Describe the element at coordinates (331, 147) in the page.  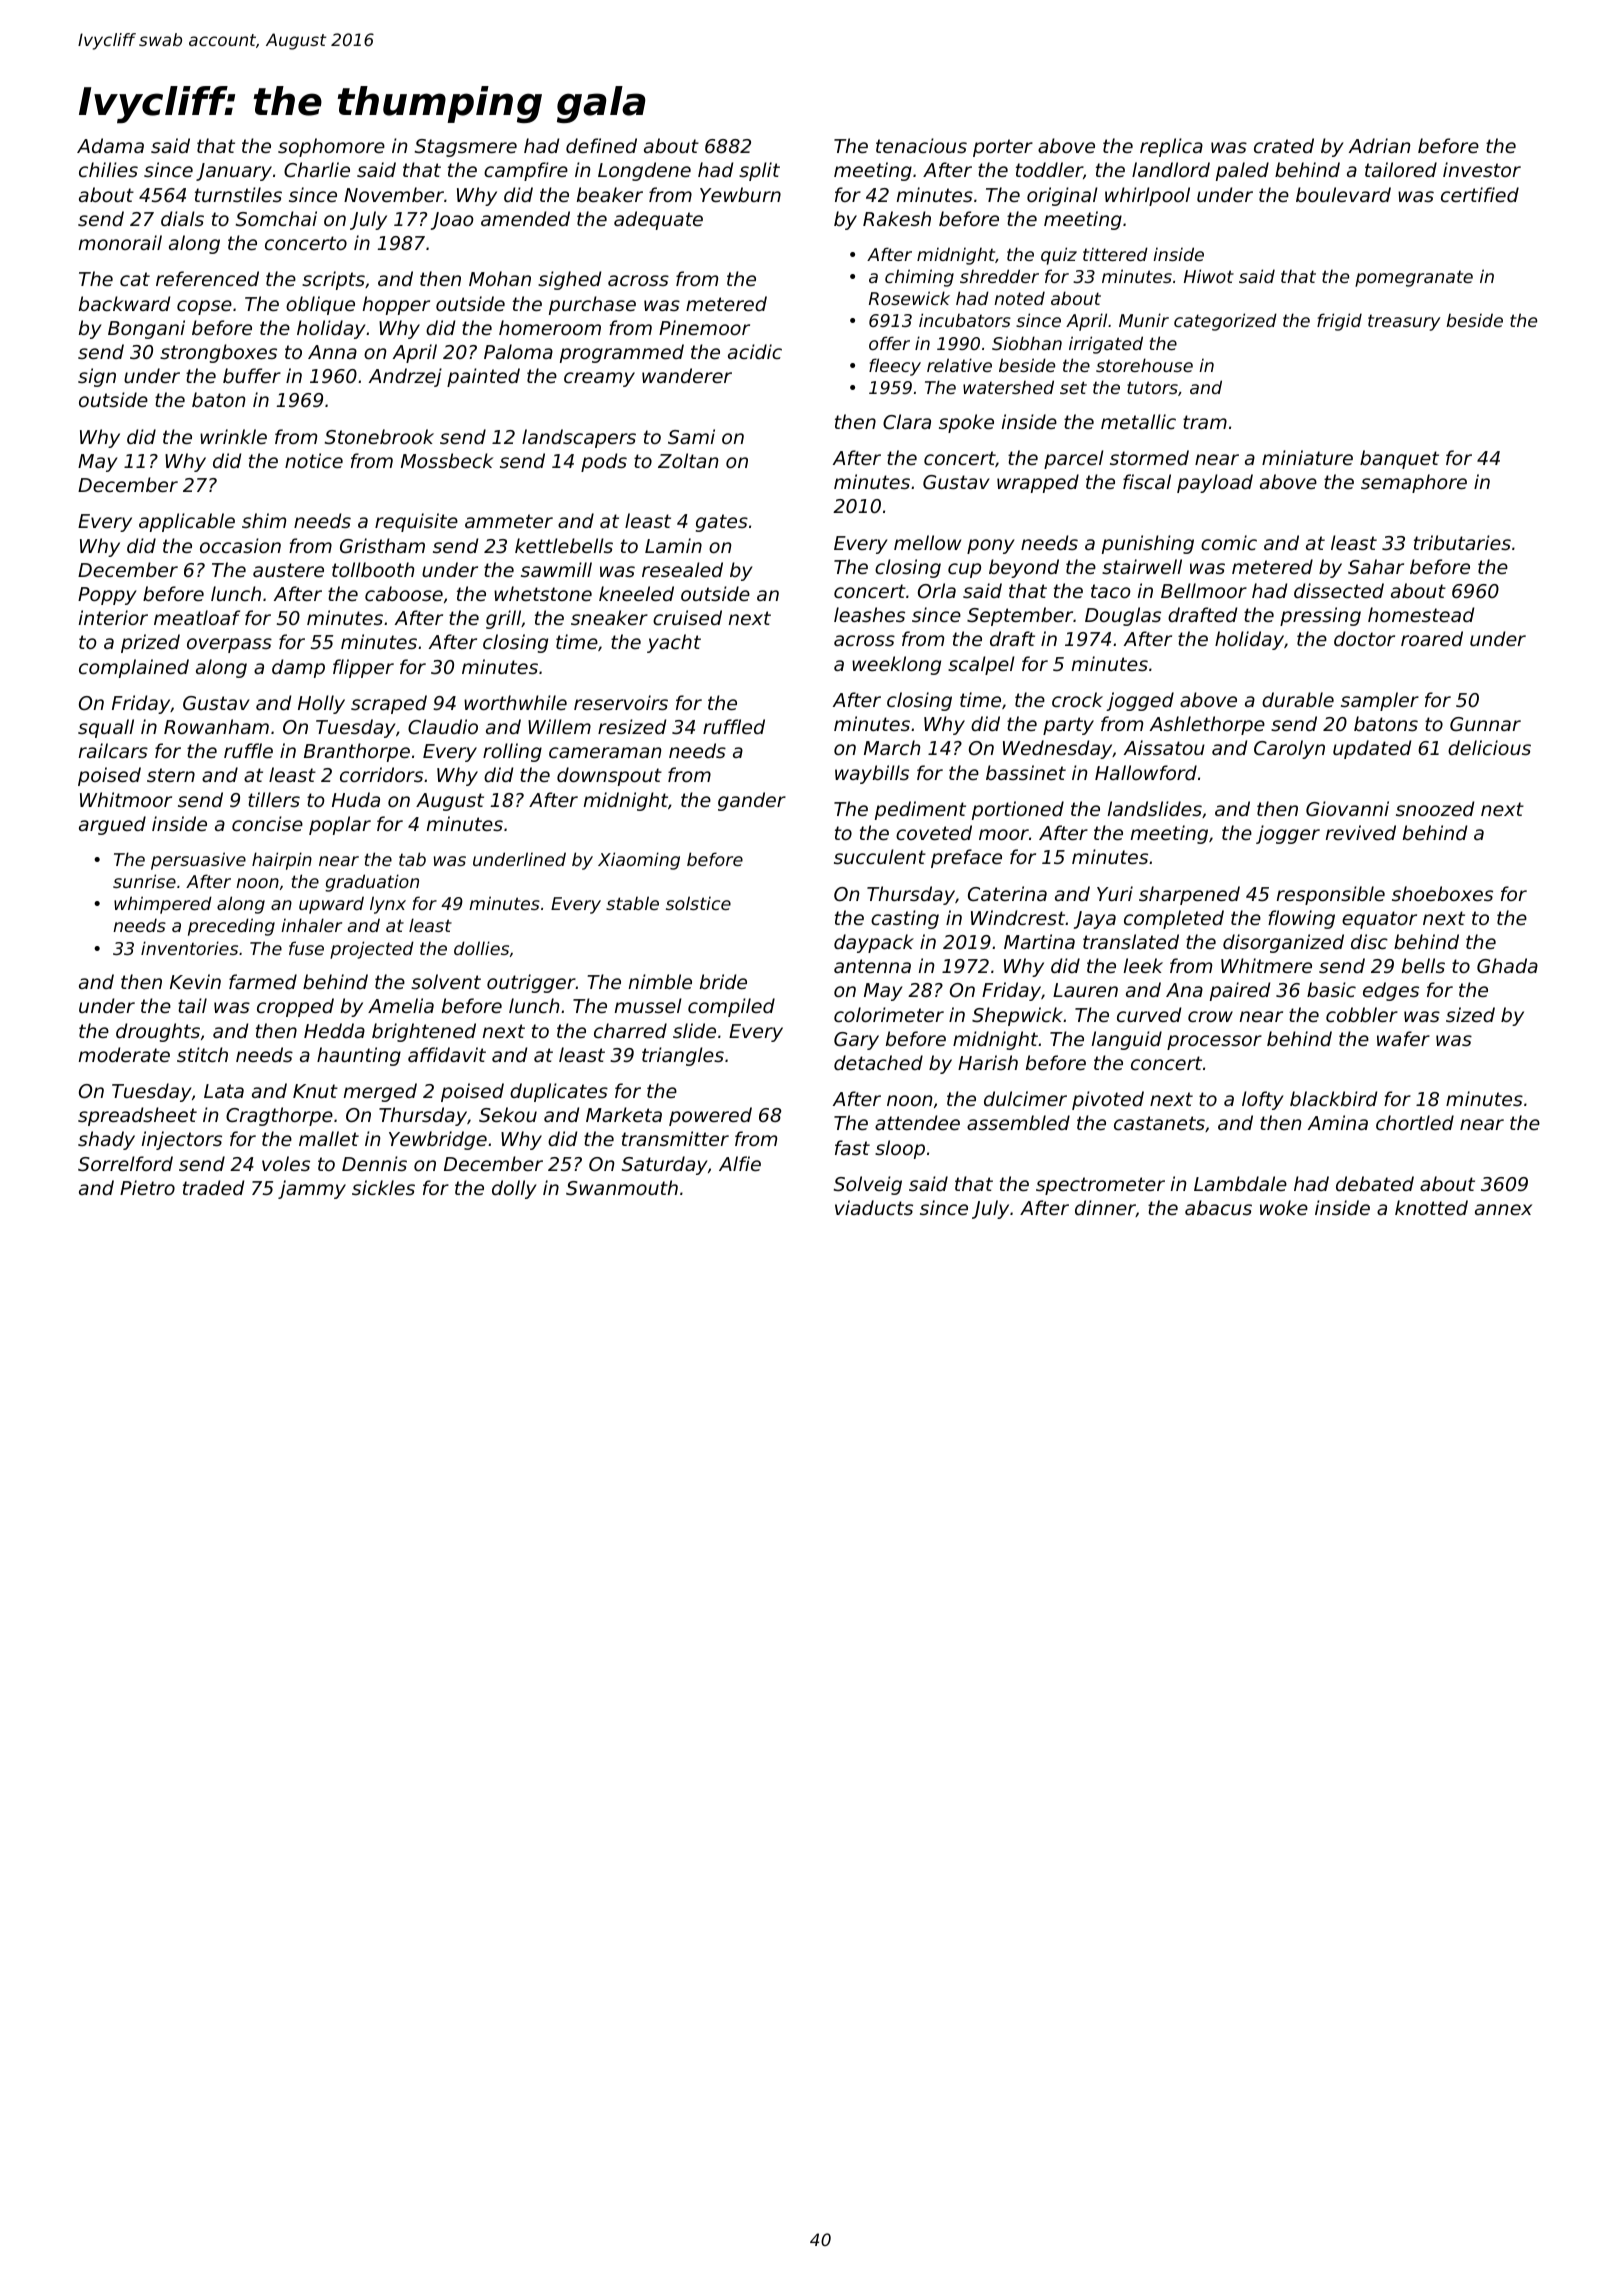
I see `sophomore` at that location.
